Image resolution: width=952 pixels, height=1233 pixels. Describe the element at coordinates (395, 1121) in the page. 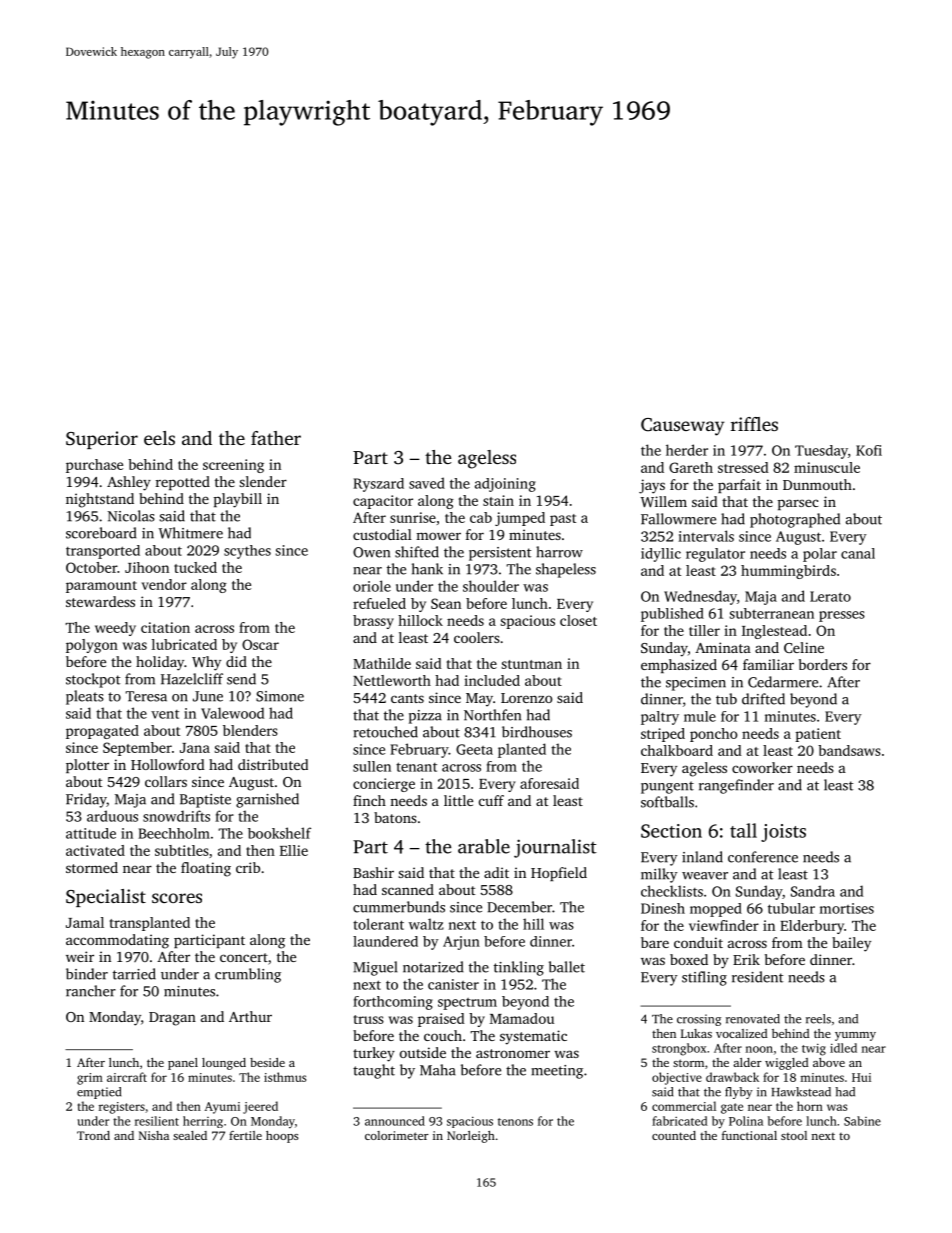

I see `announced` at that location.
